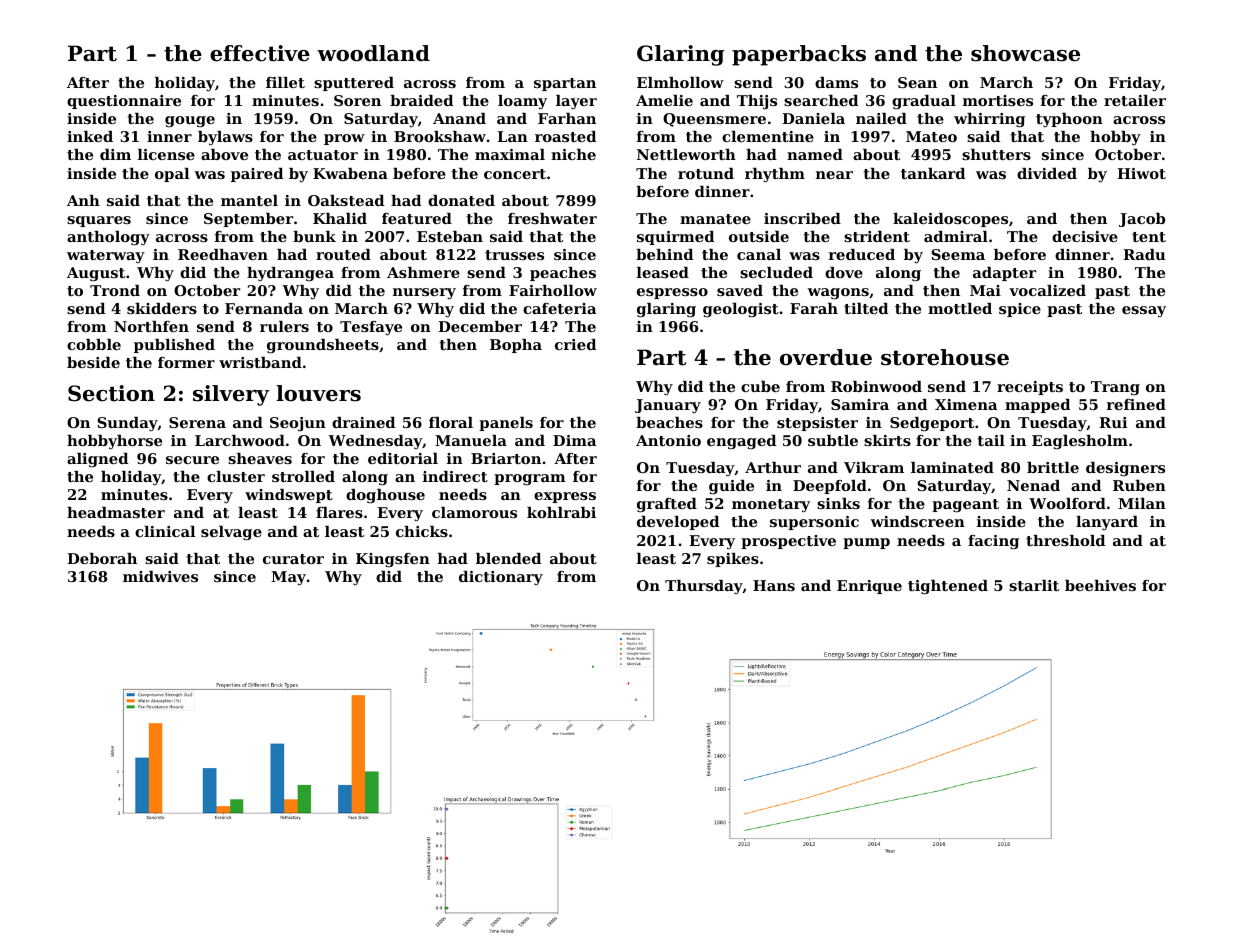 This screenshot has height=952, width=1233. I want to click on mantel, so click(249, 200).
